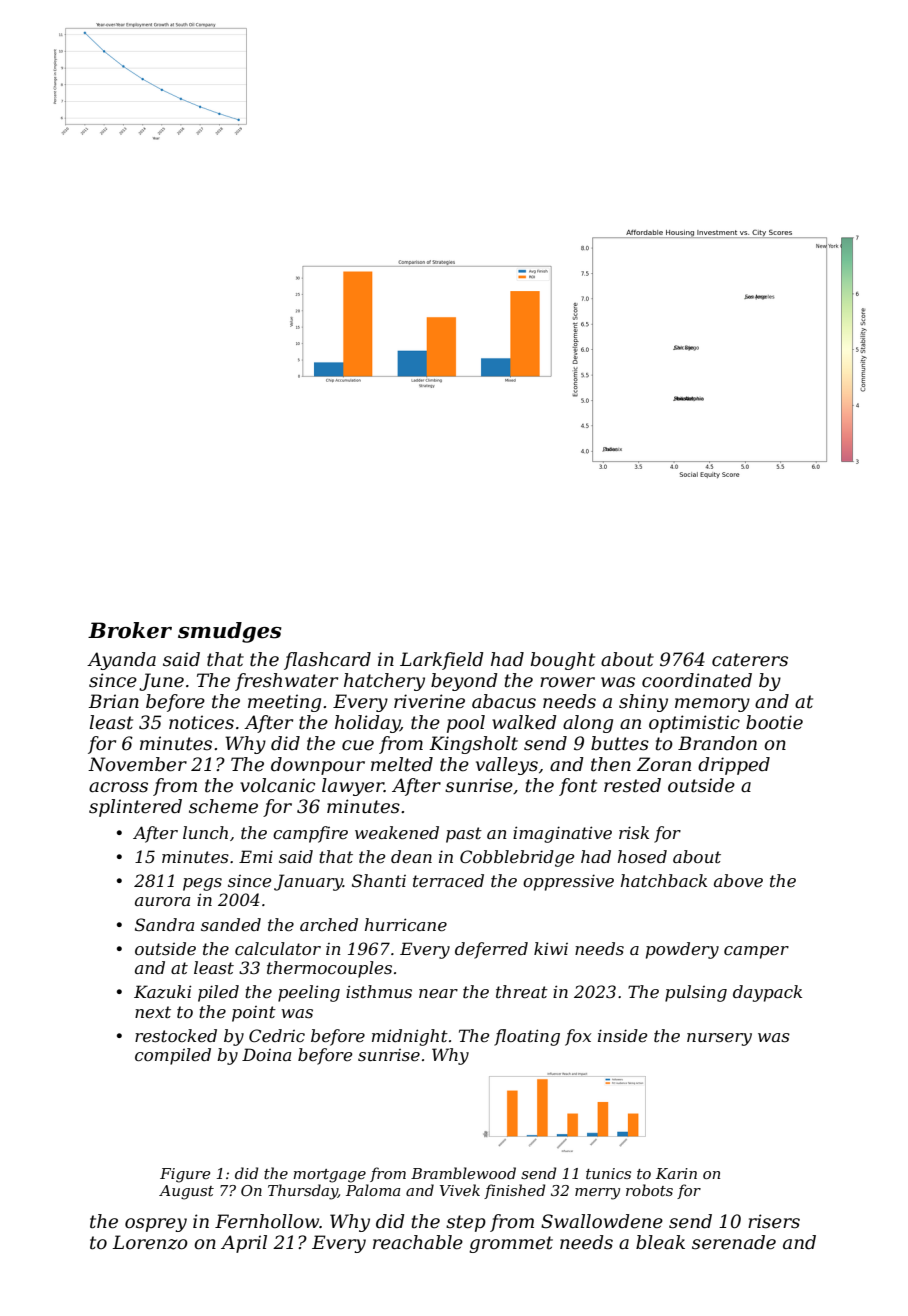 This screenshot has height=1316, width=908. What do you see at coordinates (578, 1037) in the screenshot?
I see `fox` at bounding box center [578, 1037].
